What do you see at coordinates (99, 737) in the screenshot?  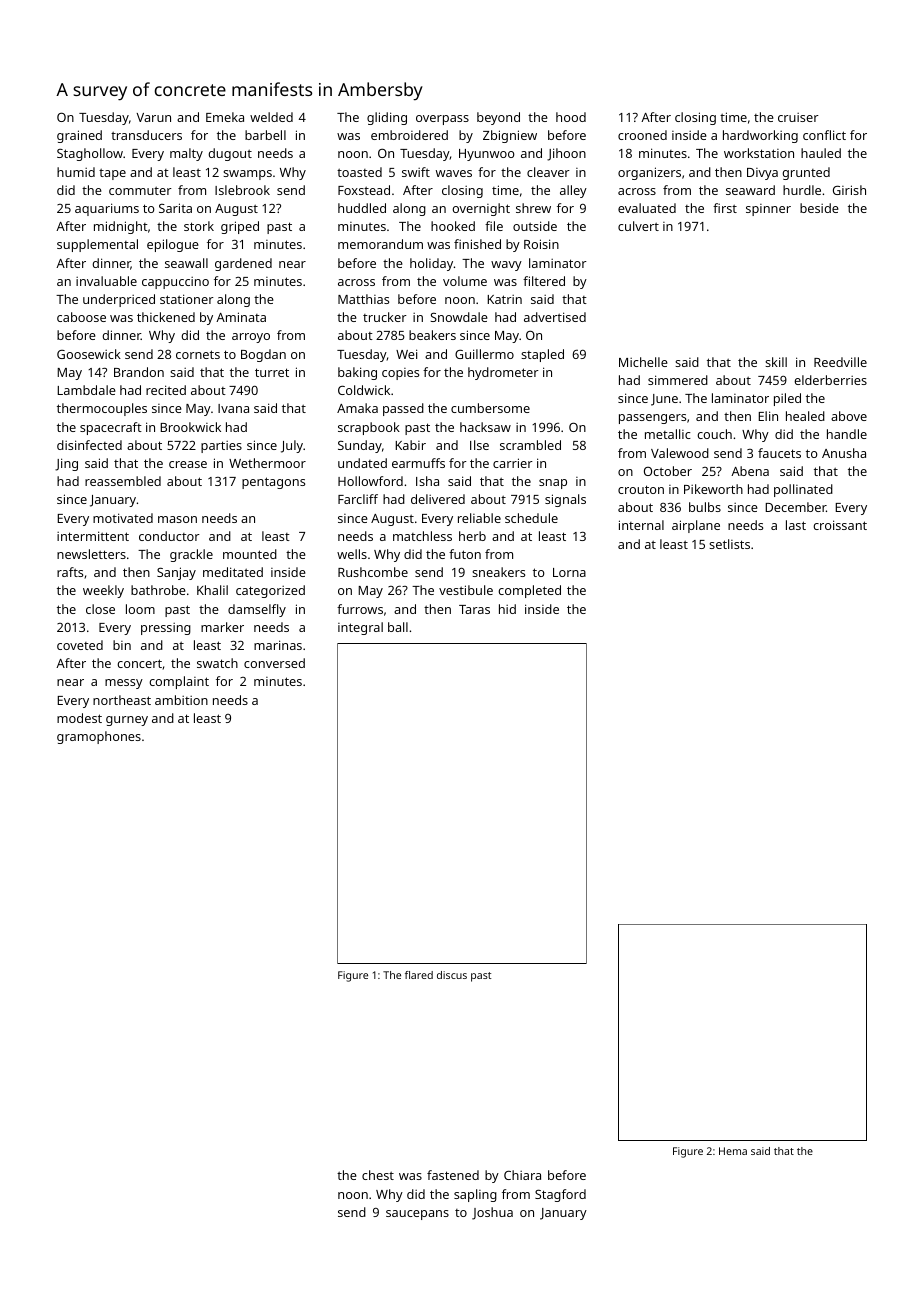 I see `gramophones` at bounding box center [99, 737].
